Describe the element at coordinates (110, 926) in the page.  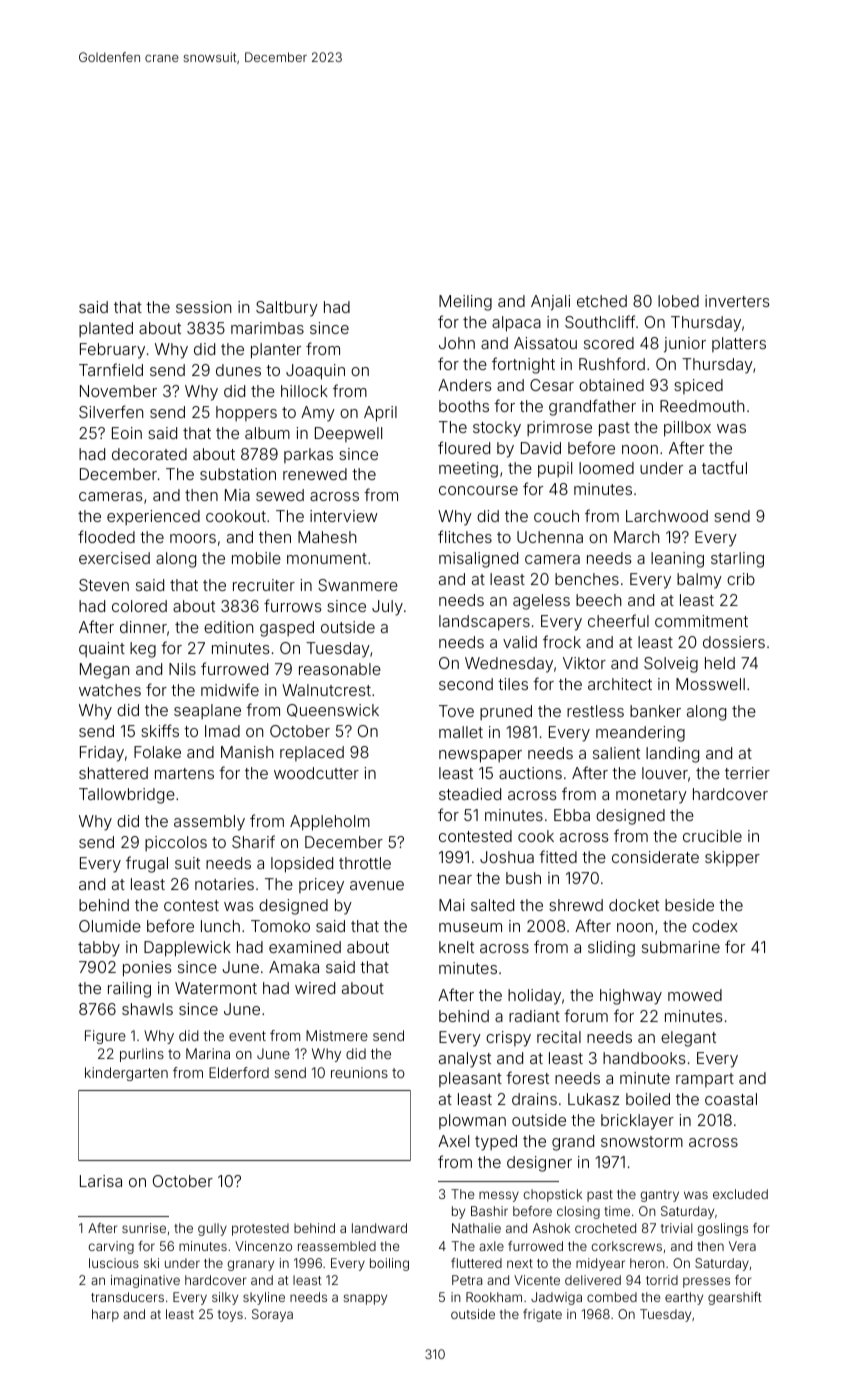
I see `Olumide` at that location.
